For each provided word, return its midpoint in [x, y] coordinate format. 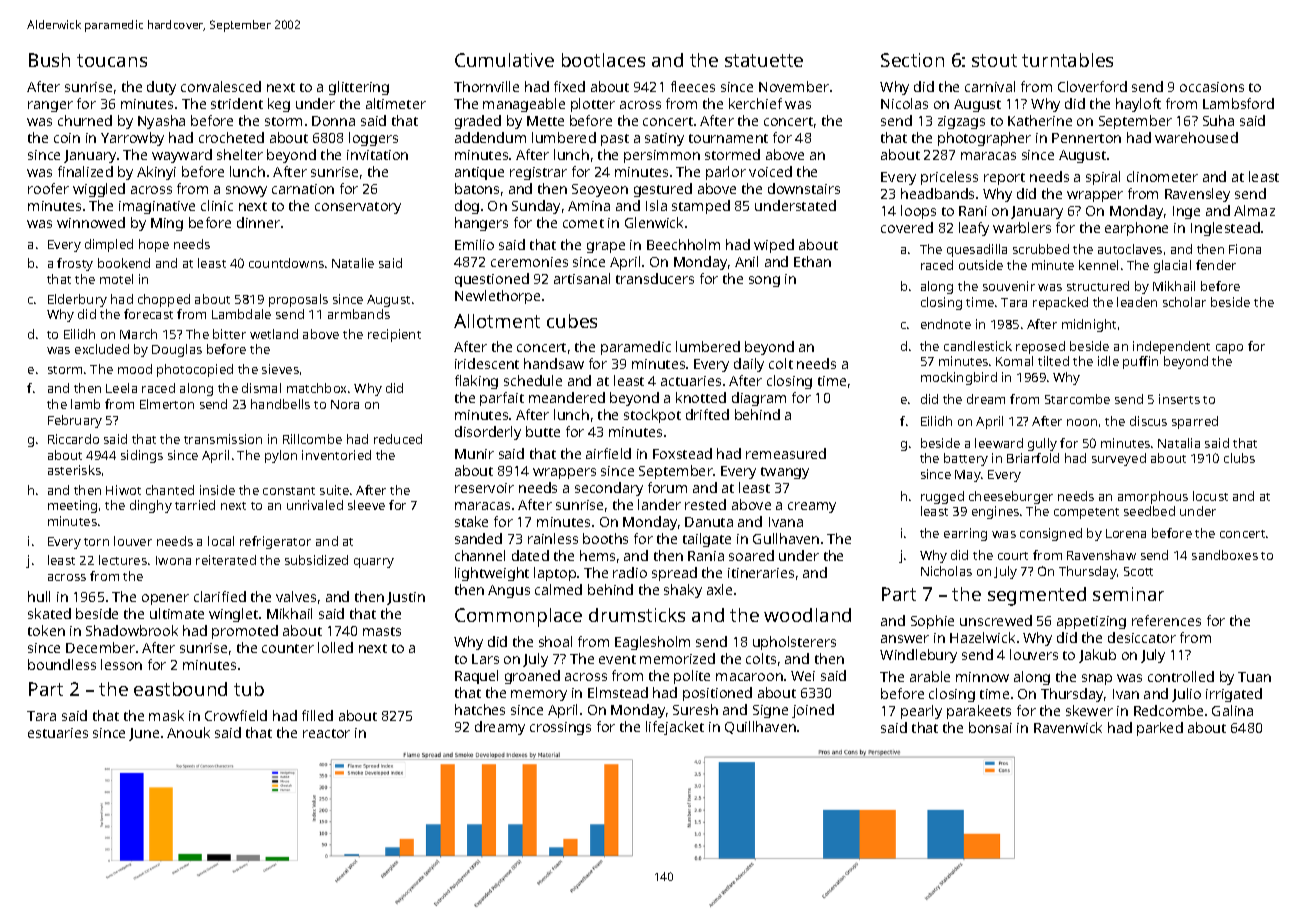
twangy [785, 473]
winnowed [91, 222]
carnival [990, 86]
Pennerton [1086, 138]
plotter [593, 105]
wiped [774, 246]
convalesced [221, 86]
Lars [485, 659]
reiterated [226, 560]
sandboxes [1225, 555]
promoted [245, 632]
